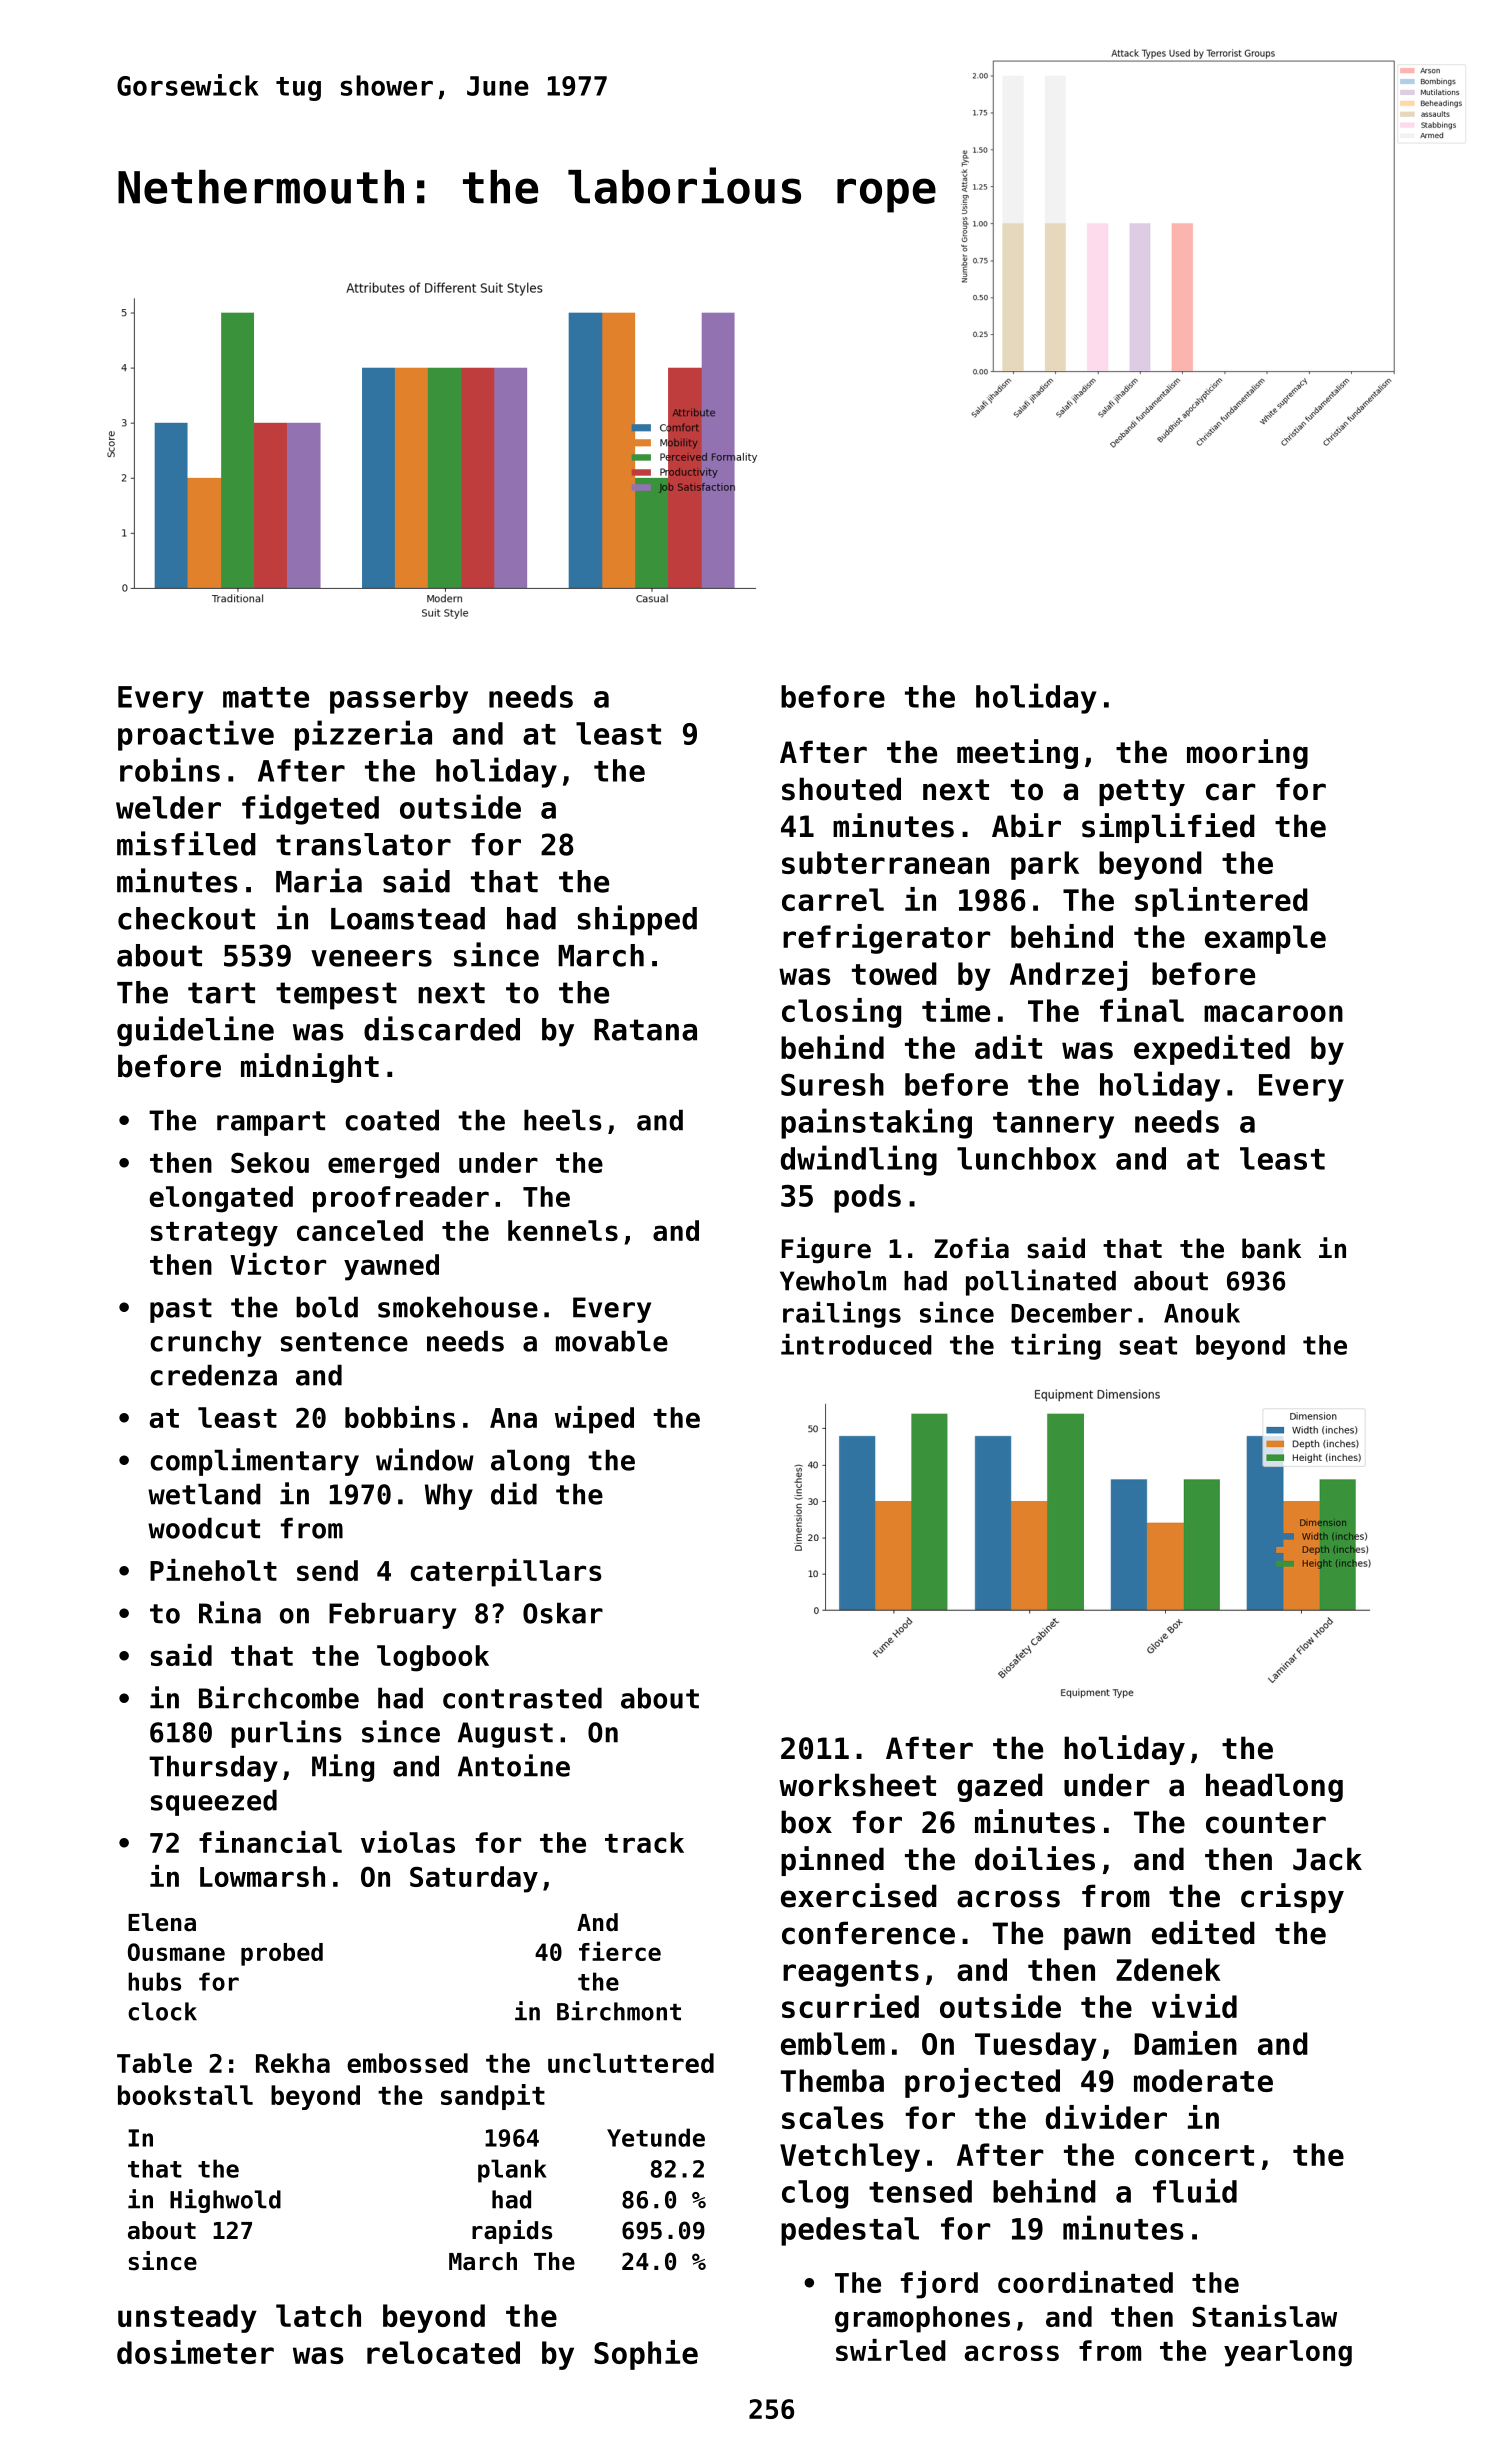  I want to click on swirled, so click(891, 2350).
